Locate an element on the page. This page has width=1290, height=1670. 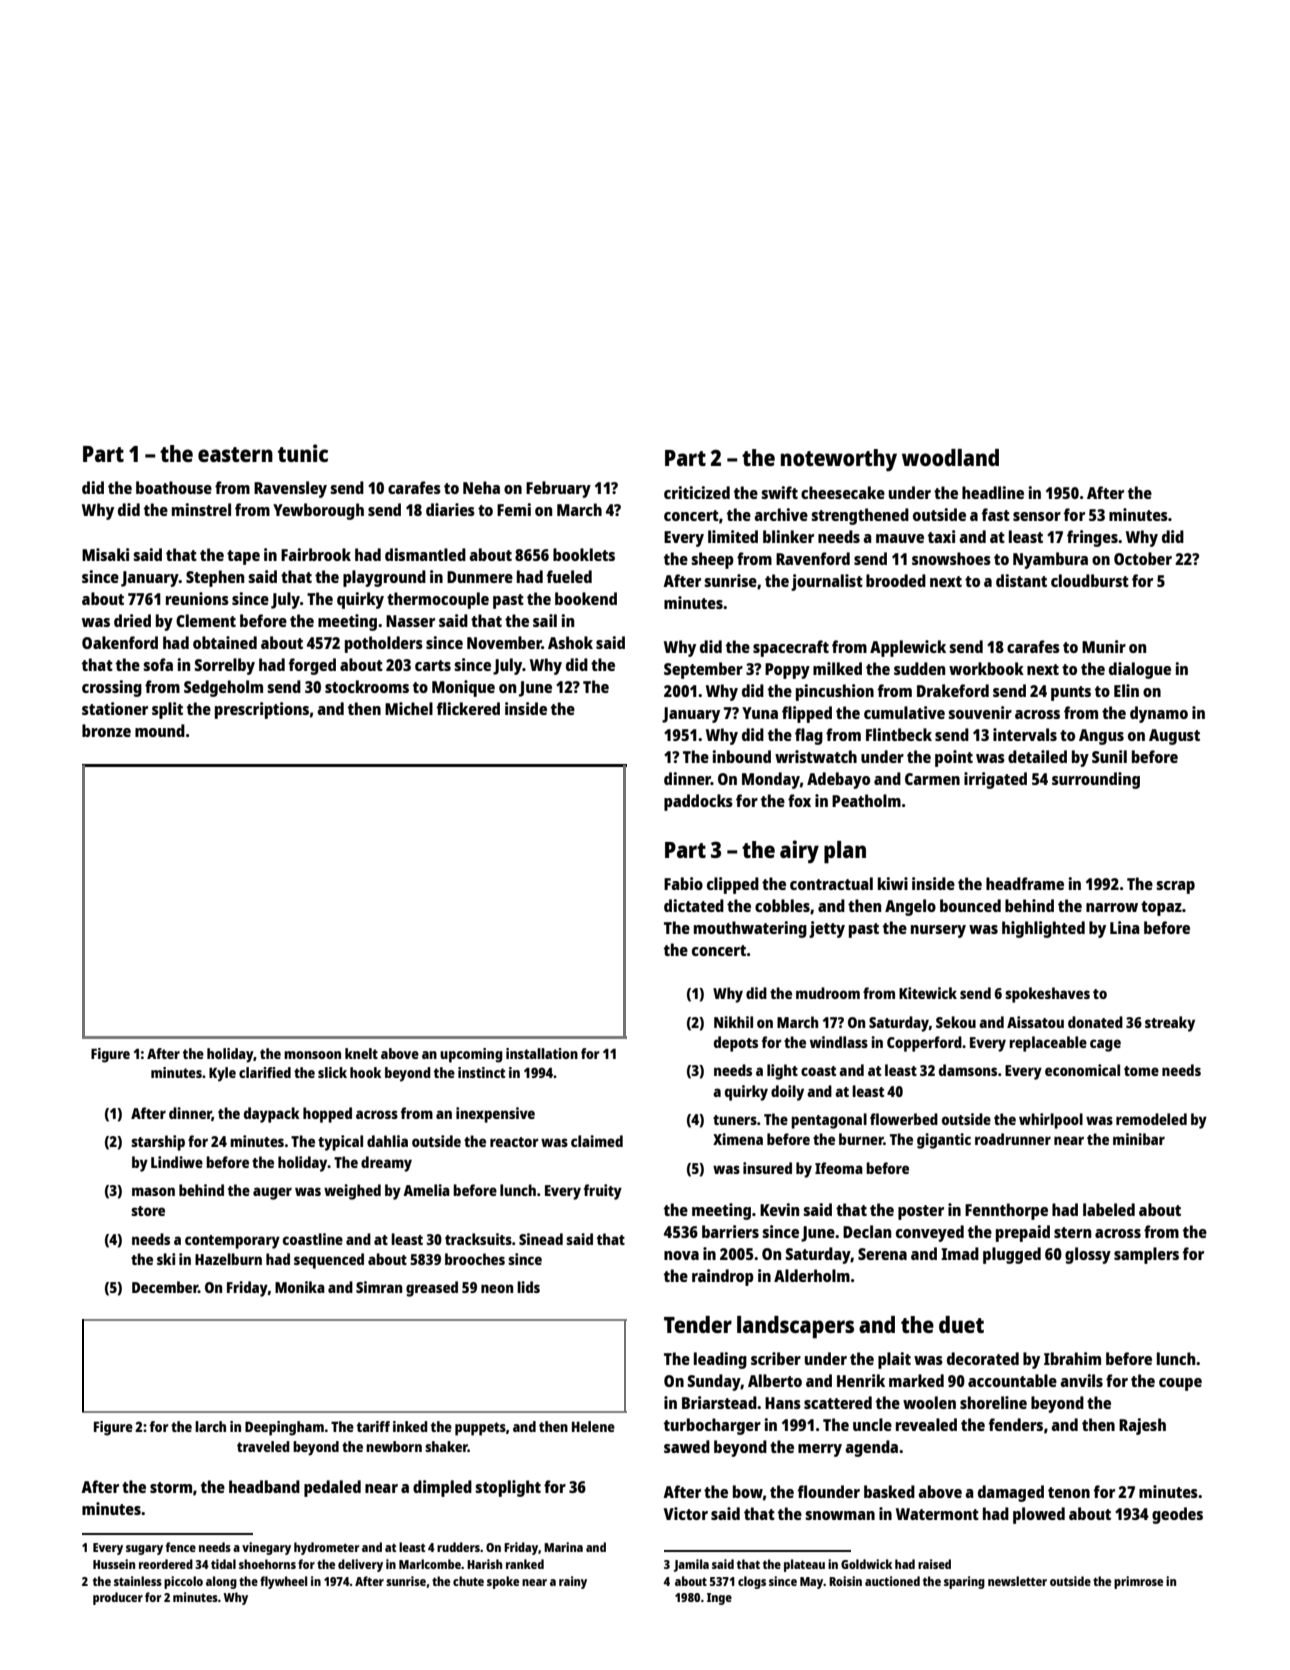
paddocks is located at coordinates (698, 802).
